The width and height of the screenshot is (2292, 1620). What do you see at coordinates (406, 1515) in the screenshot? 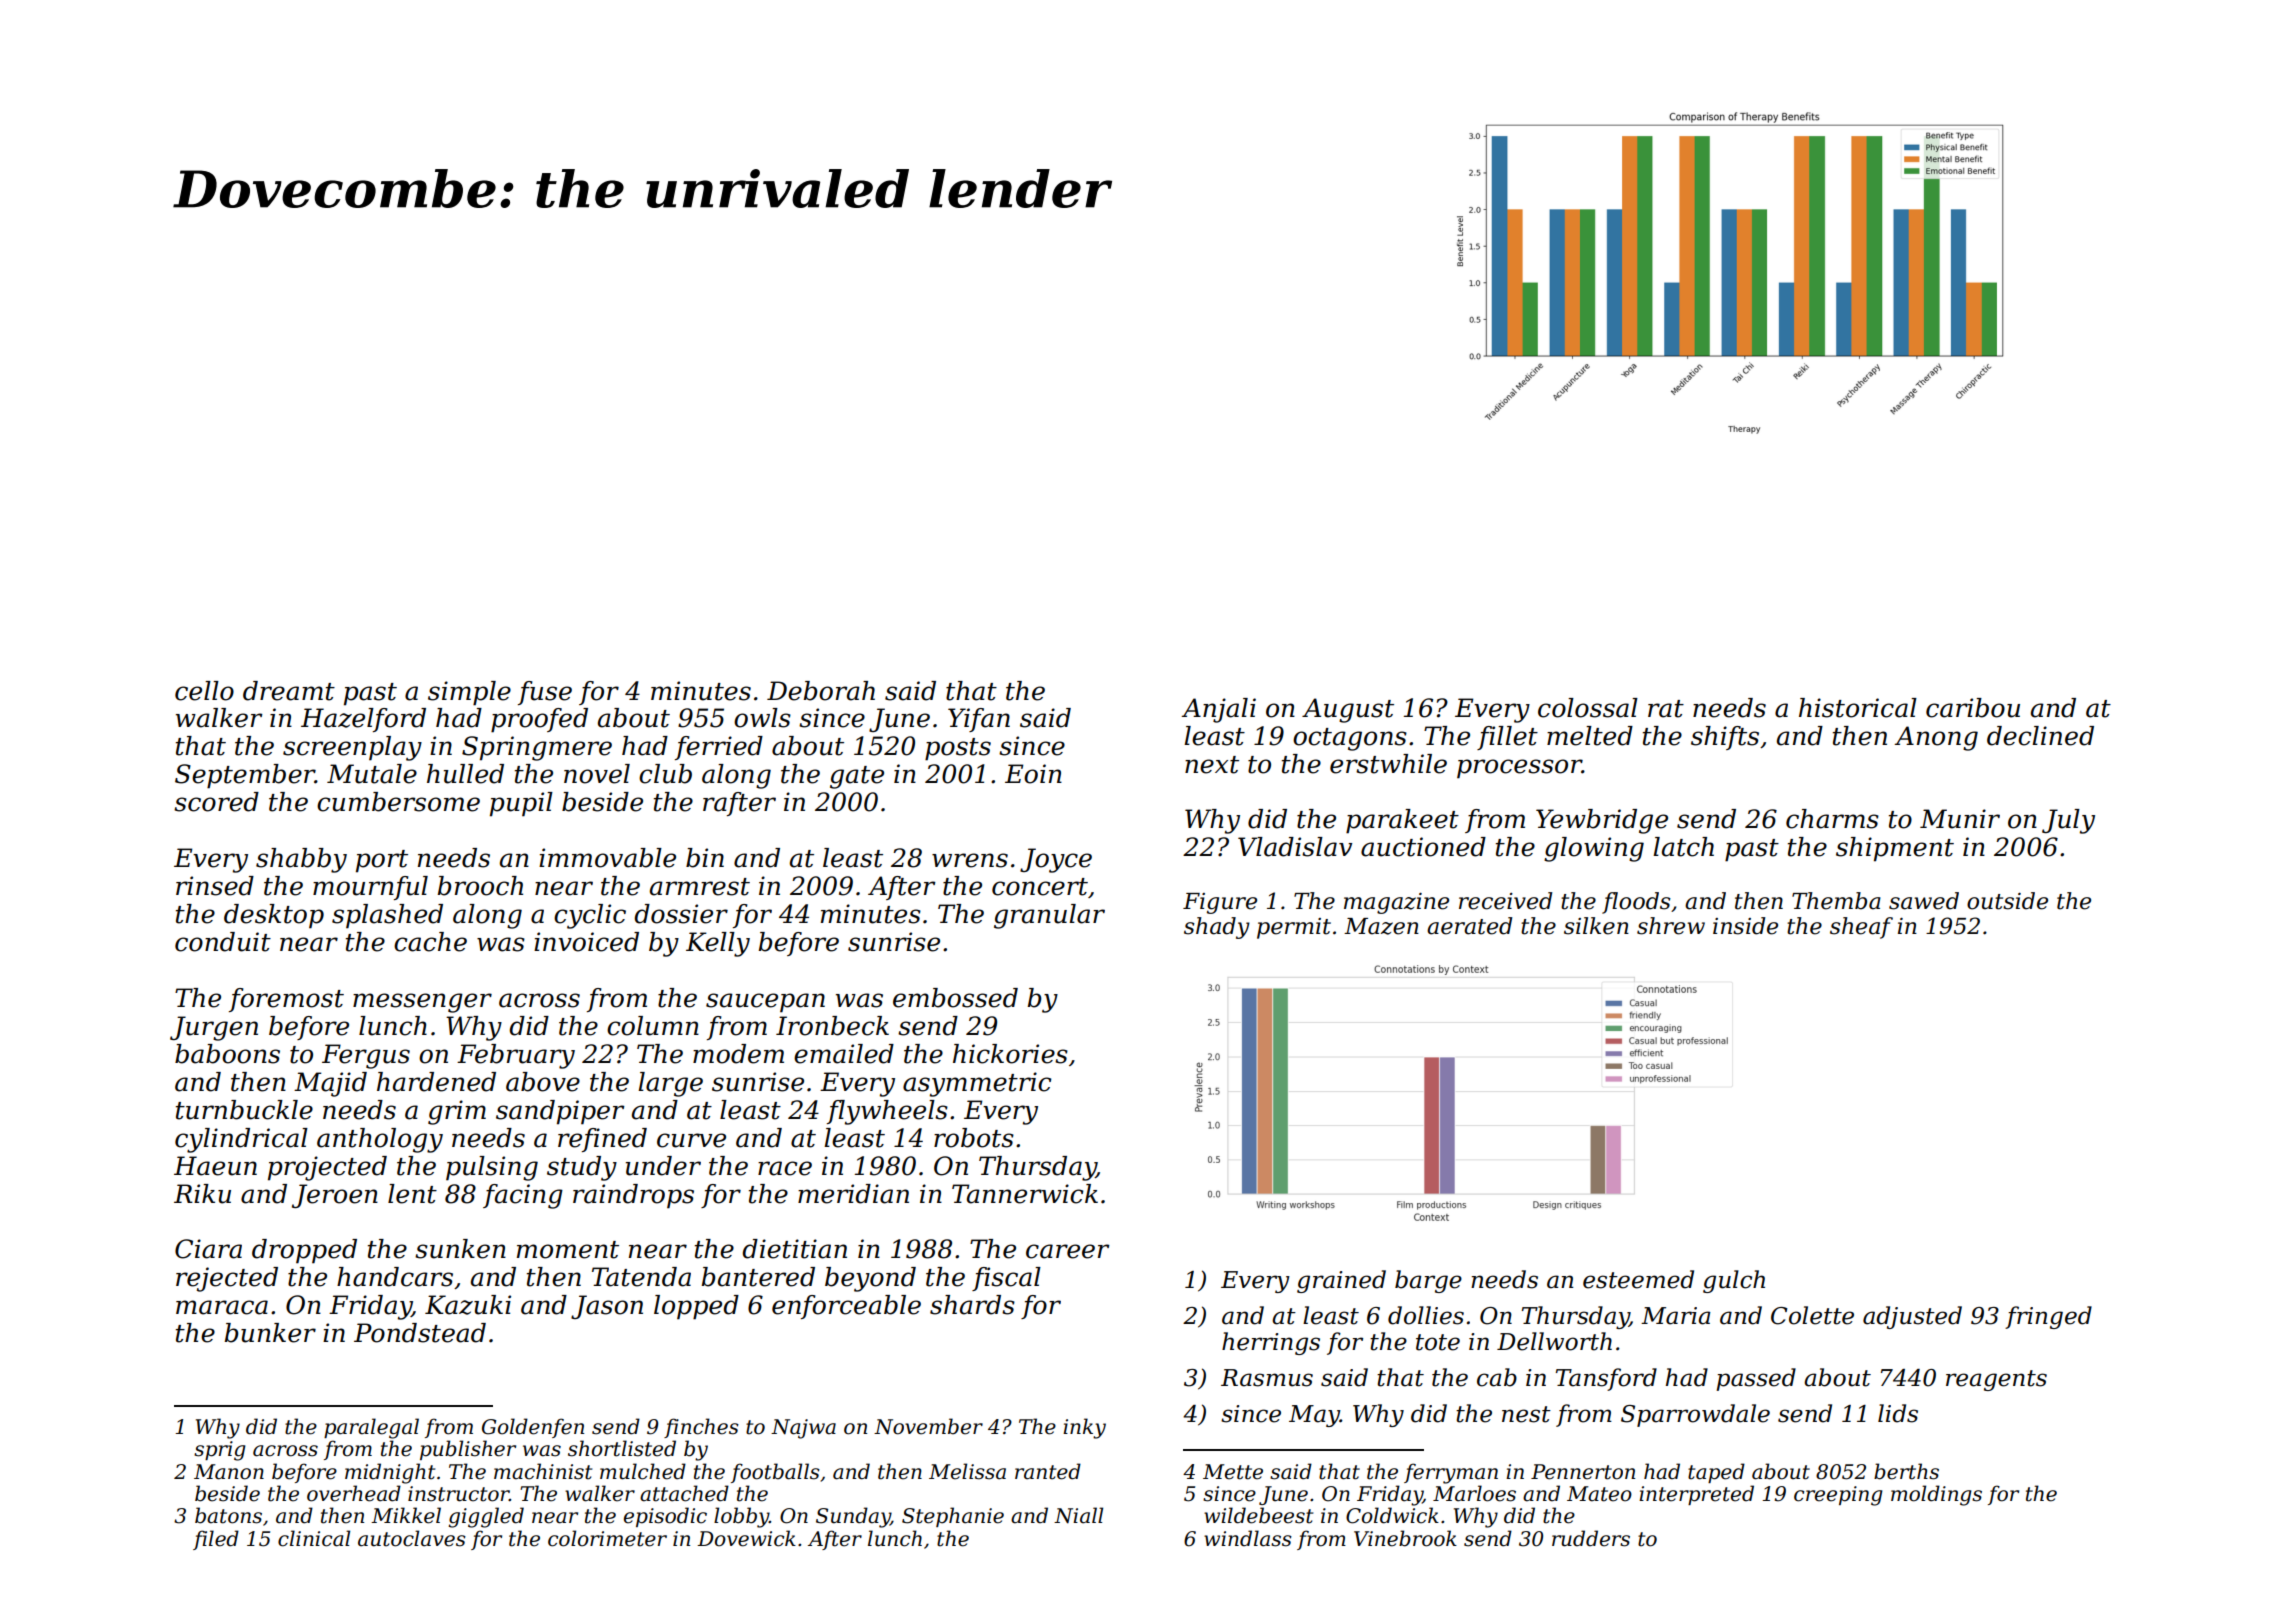
I see `Mikkel` at bounding box center [406, 1515].
